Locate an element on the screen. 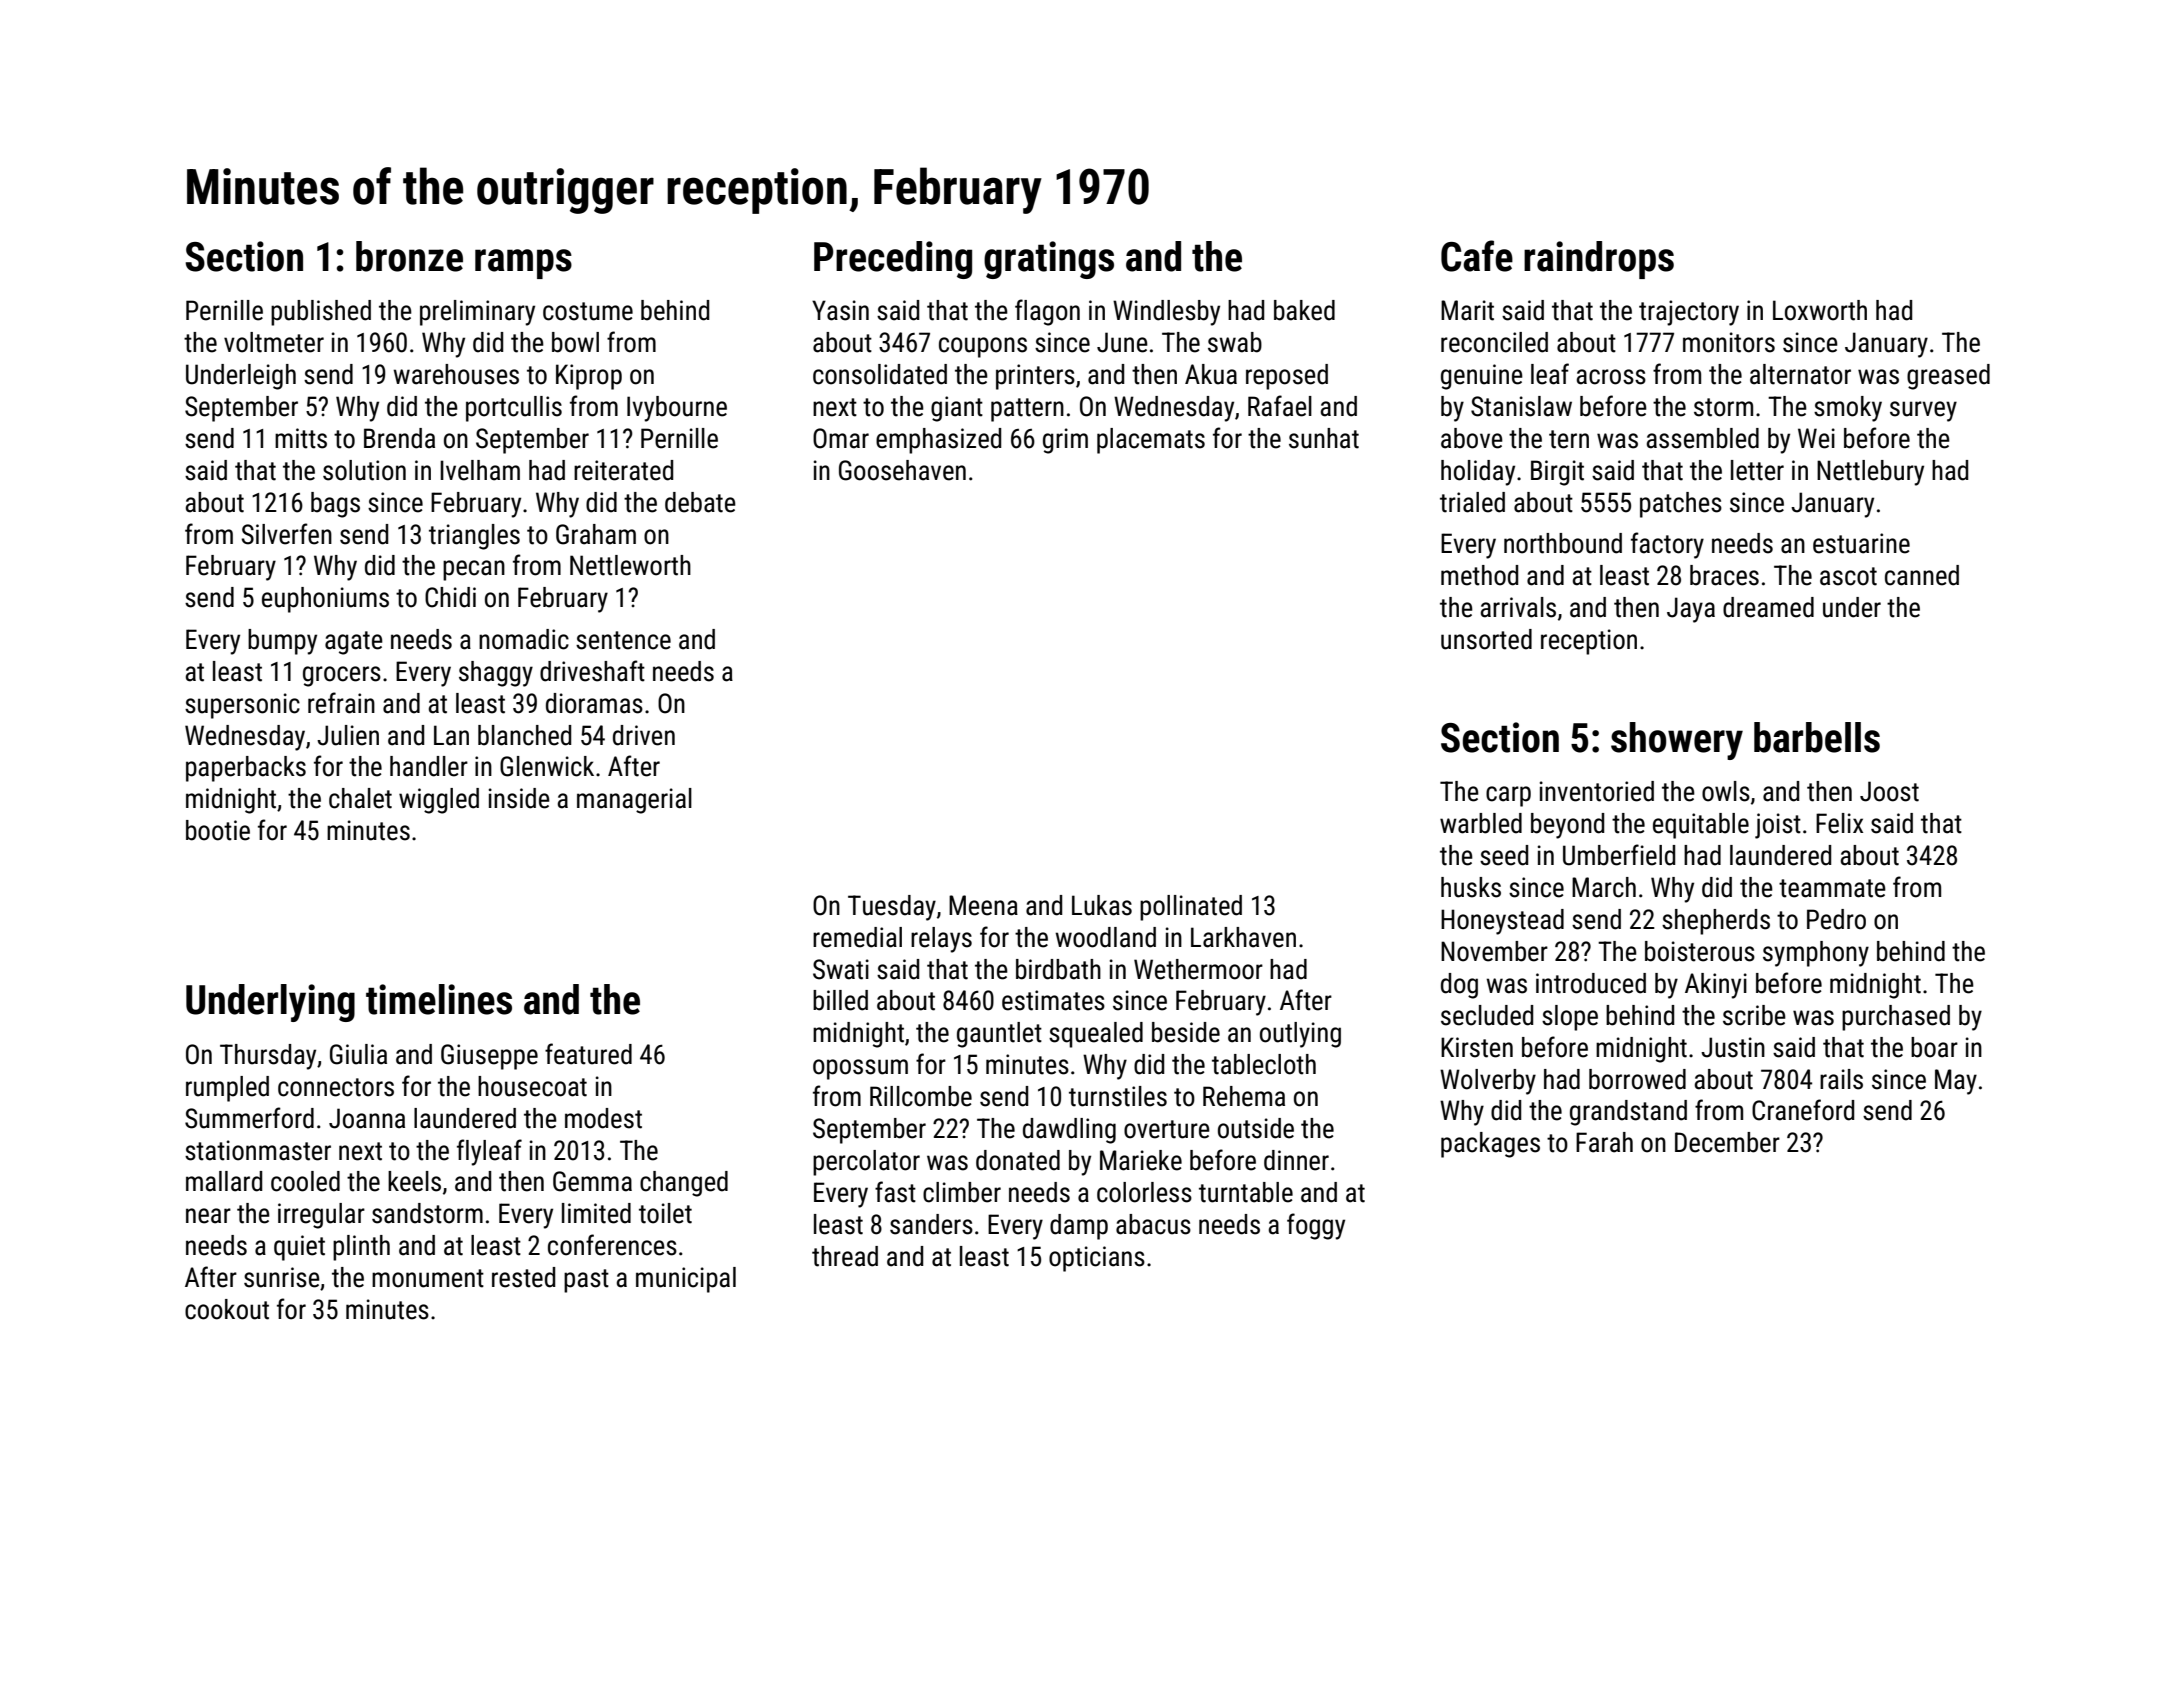 Image resolution: width=2178 pixels, height=1683 pixels. chalet is located at coordinates (360, 798).
